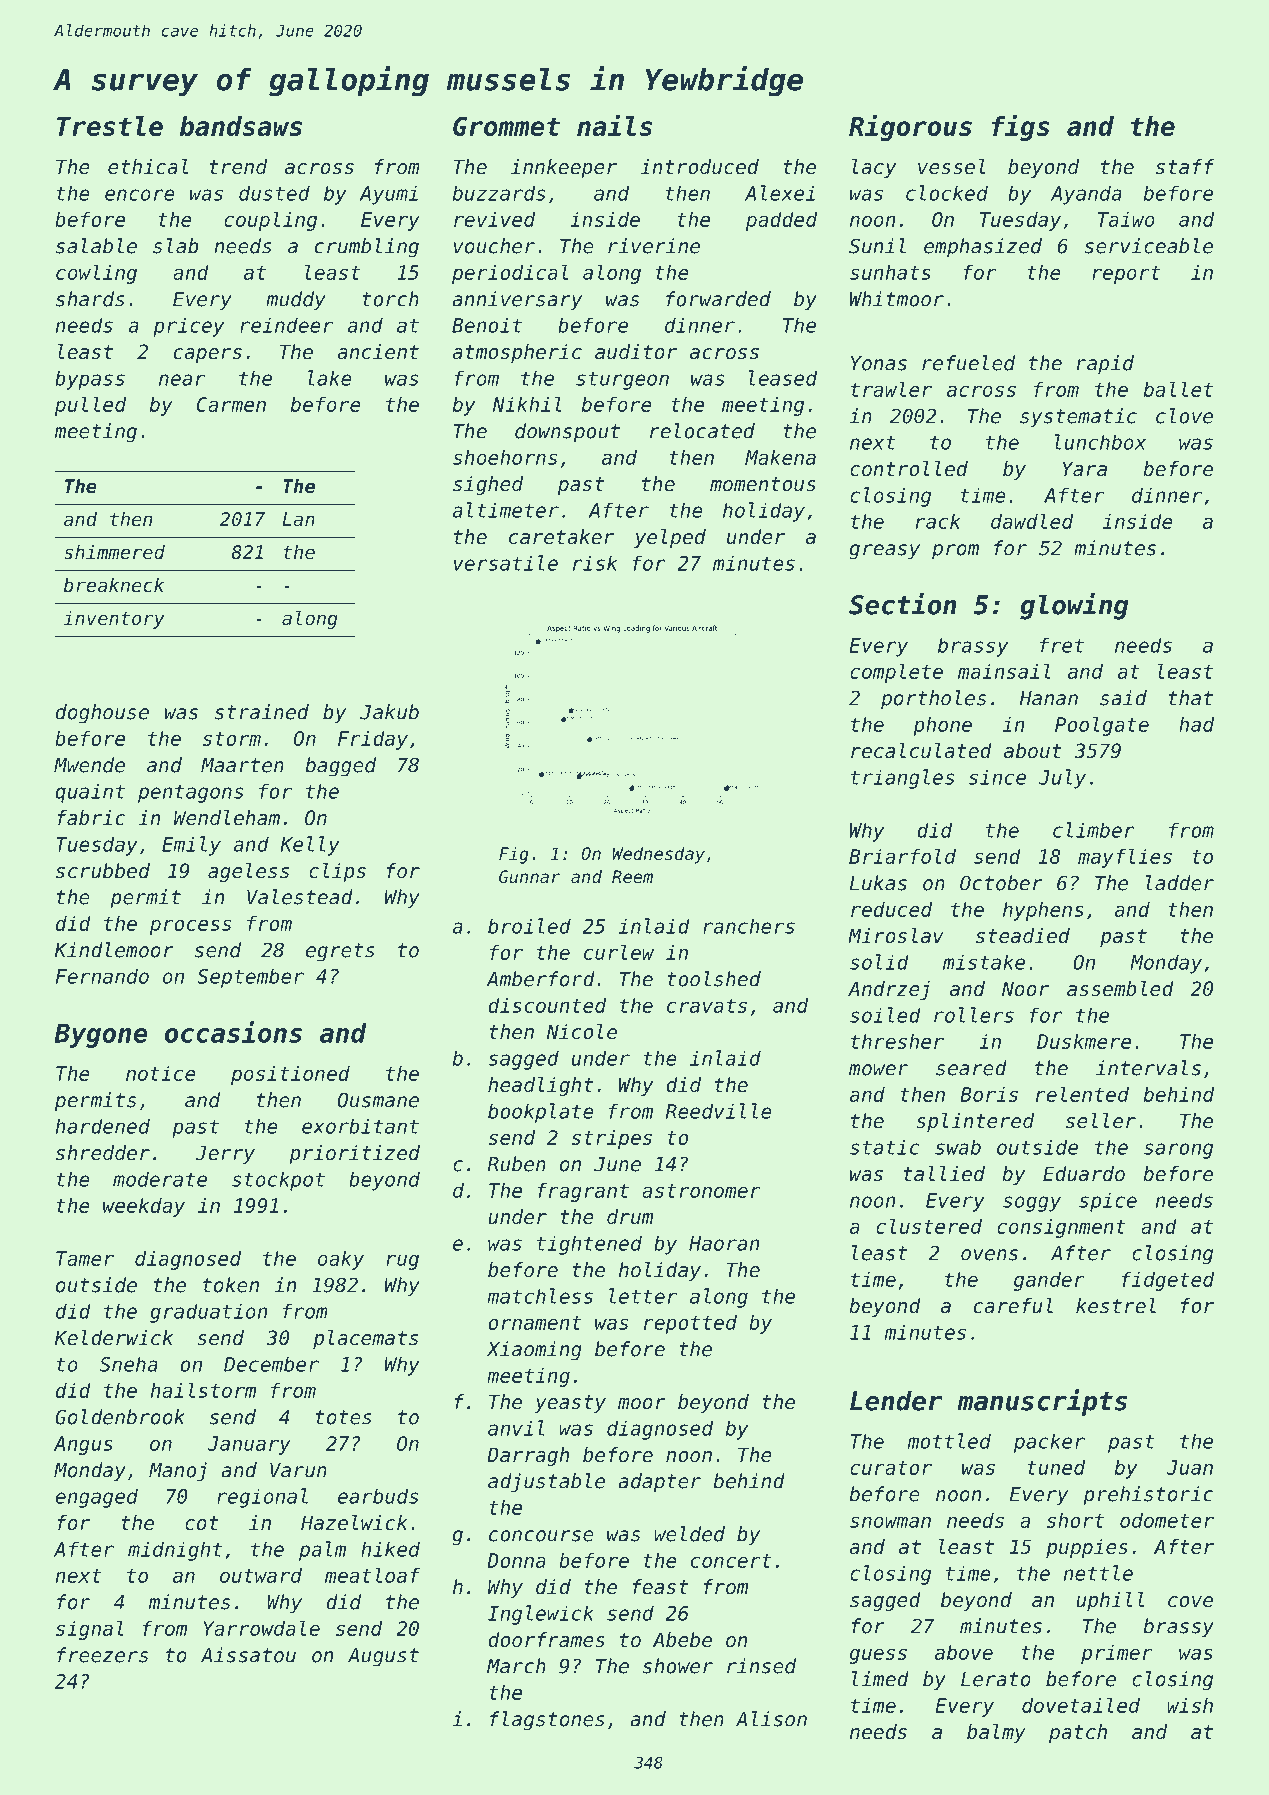 The height and width of the screenshot is (1795, 1269). I want to click on staff, so click(1185, 167).
